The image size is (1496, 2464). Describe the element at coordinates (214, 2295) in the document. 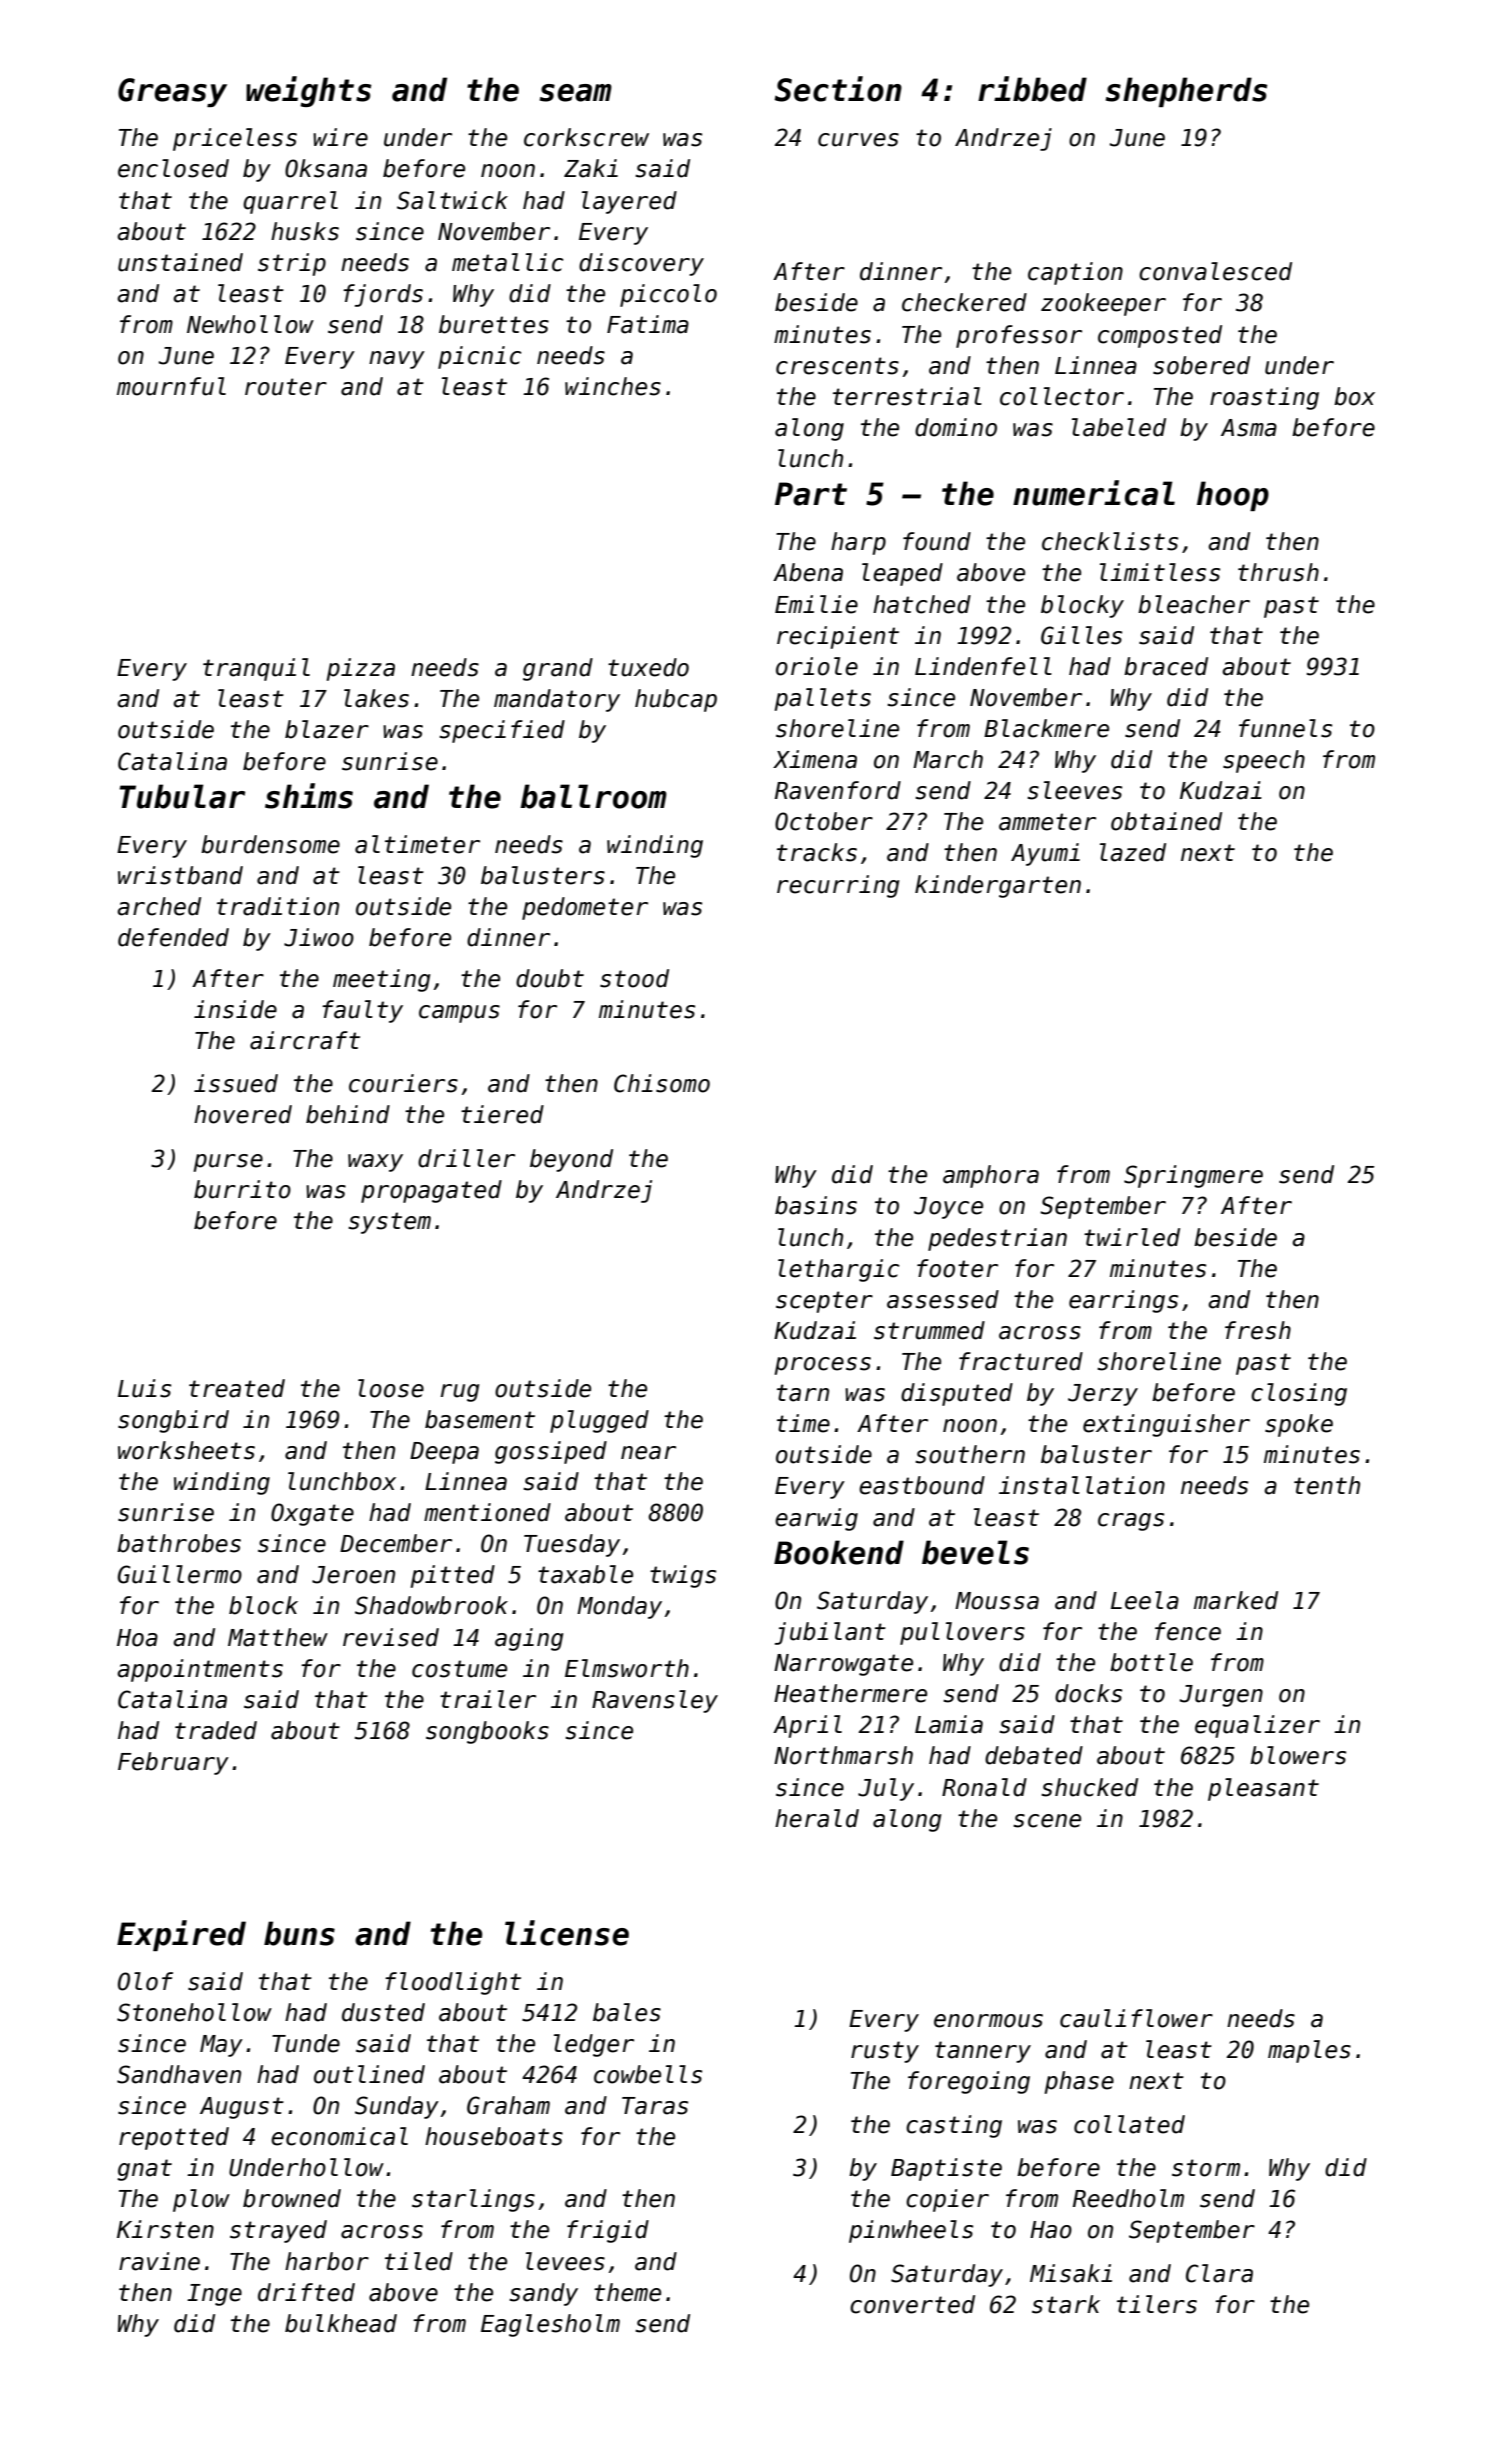

I see `Inge` at that location.
